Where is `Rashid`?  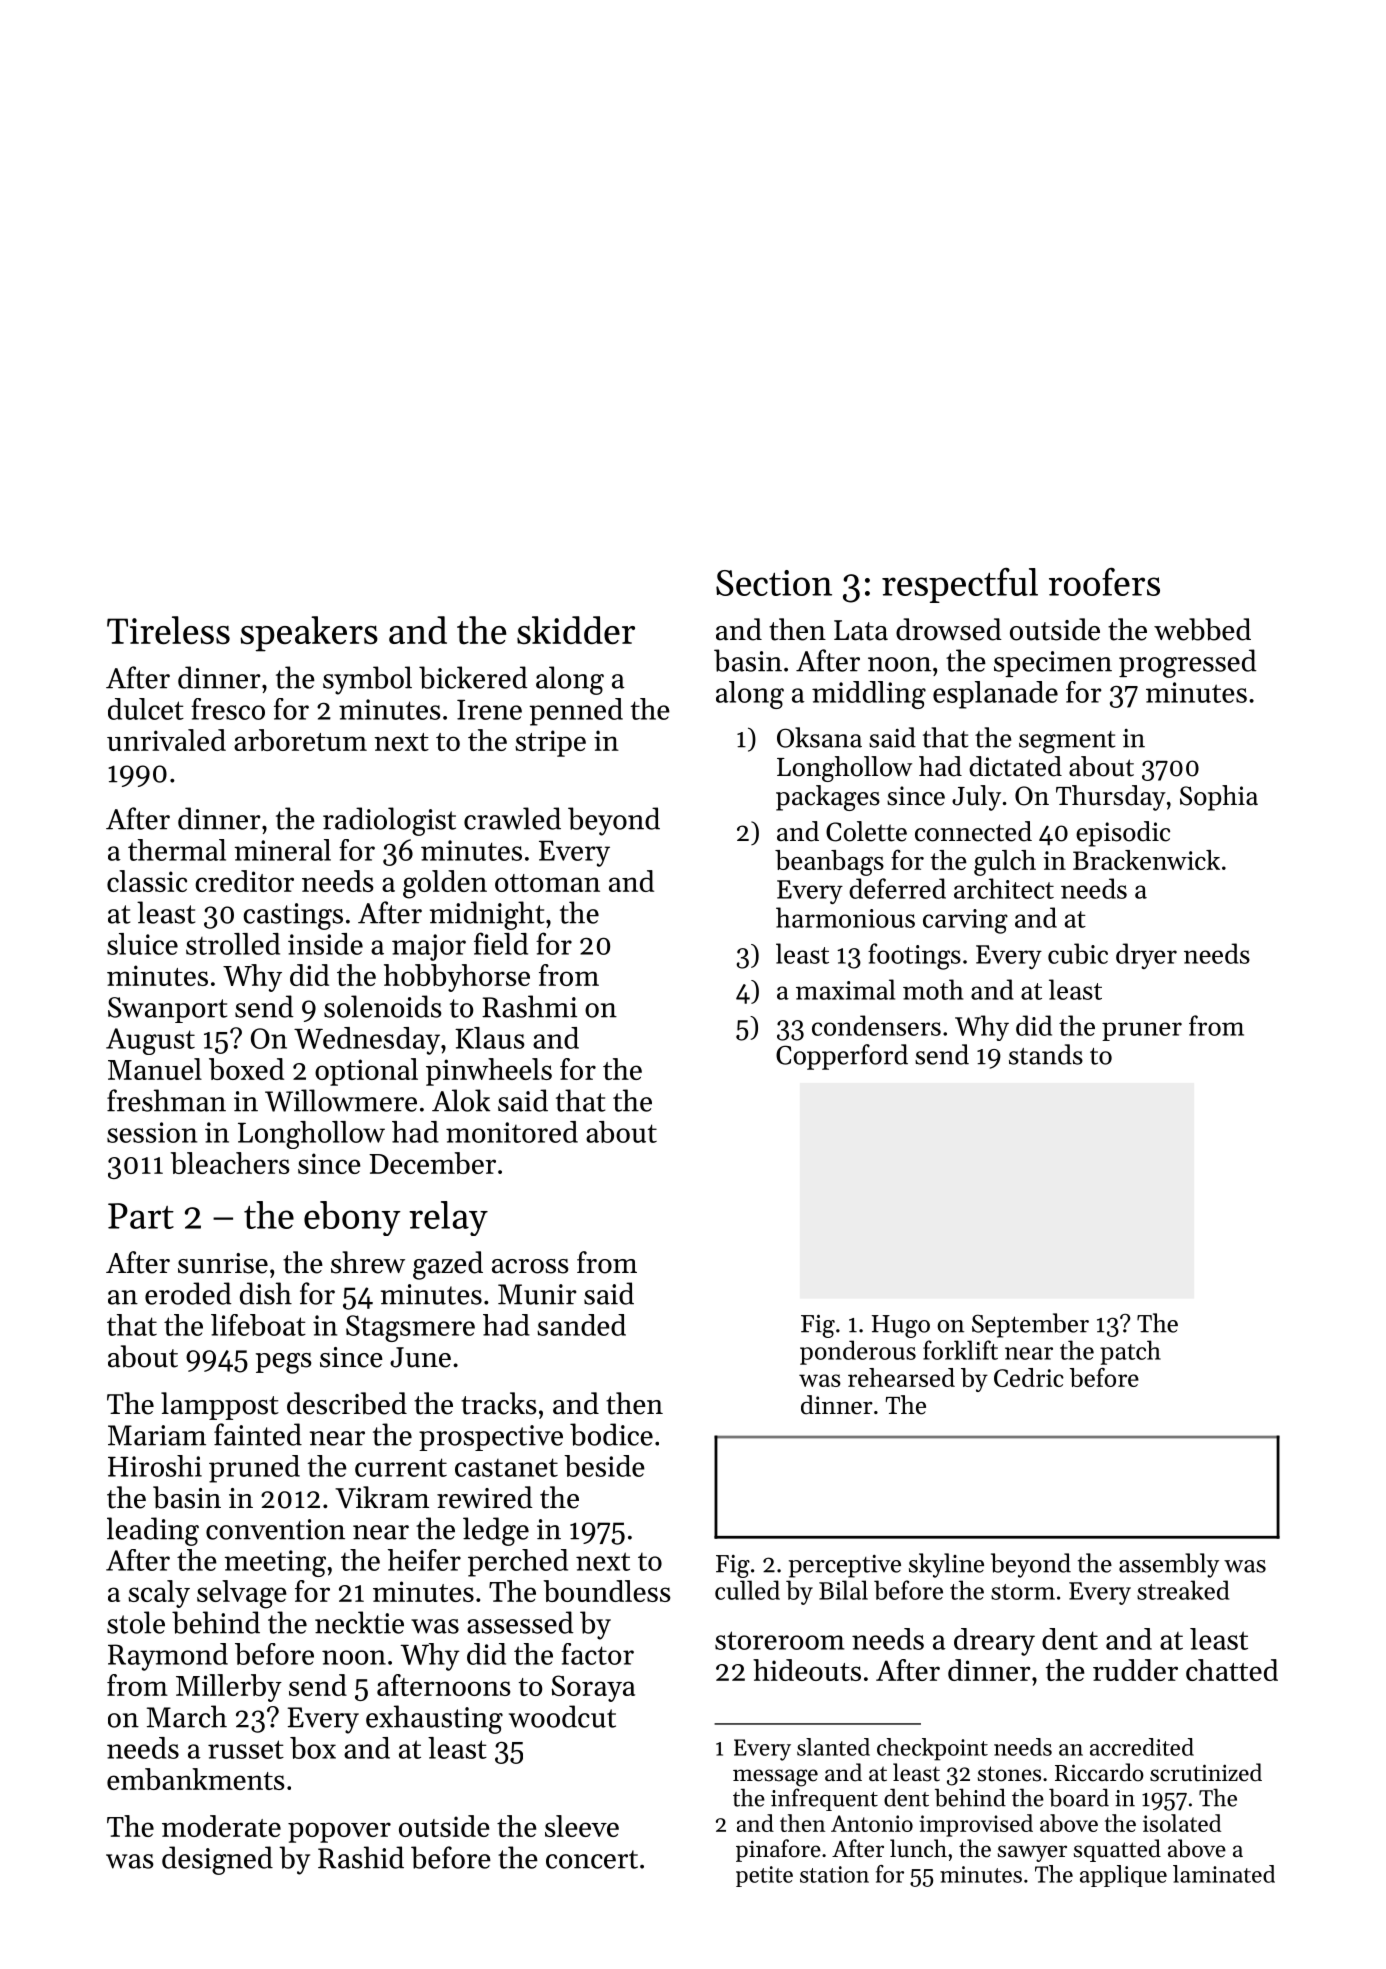
Rashid is located at coordinates (361, 1857).
